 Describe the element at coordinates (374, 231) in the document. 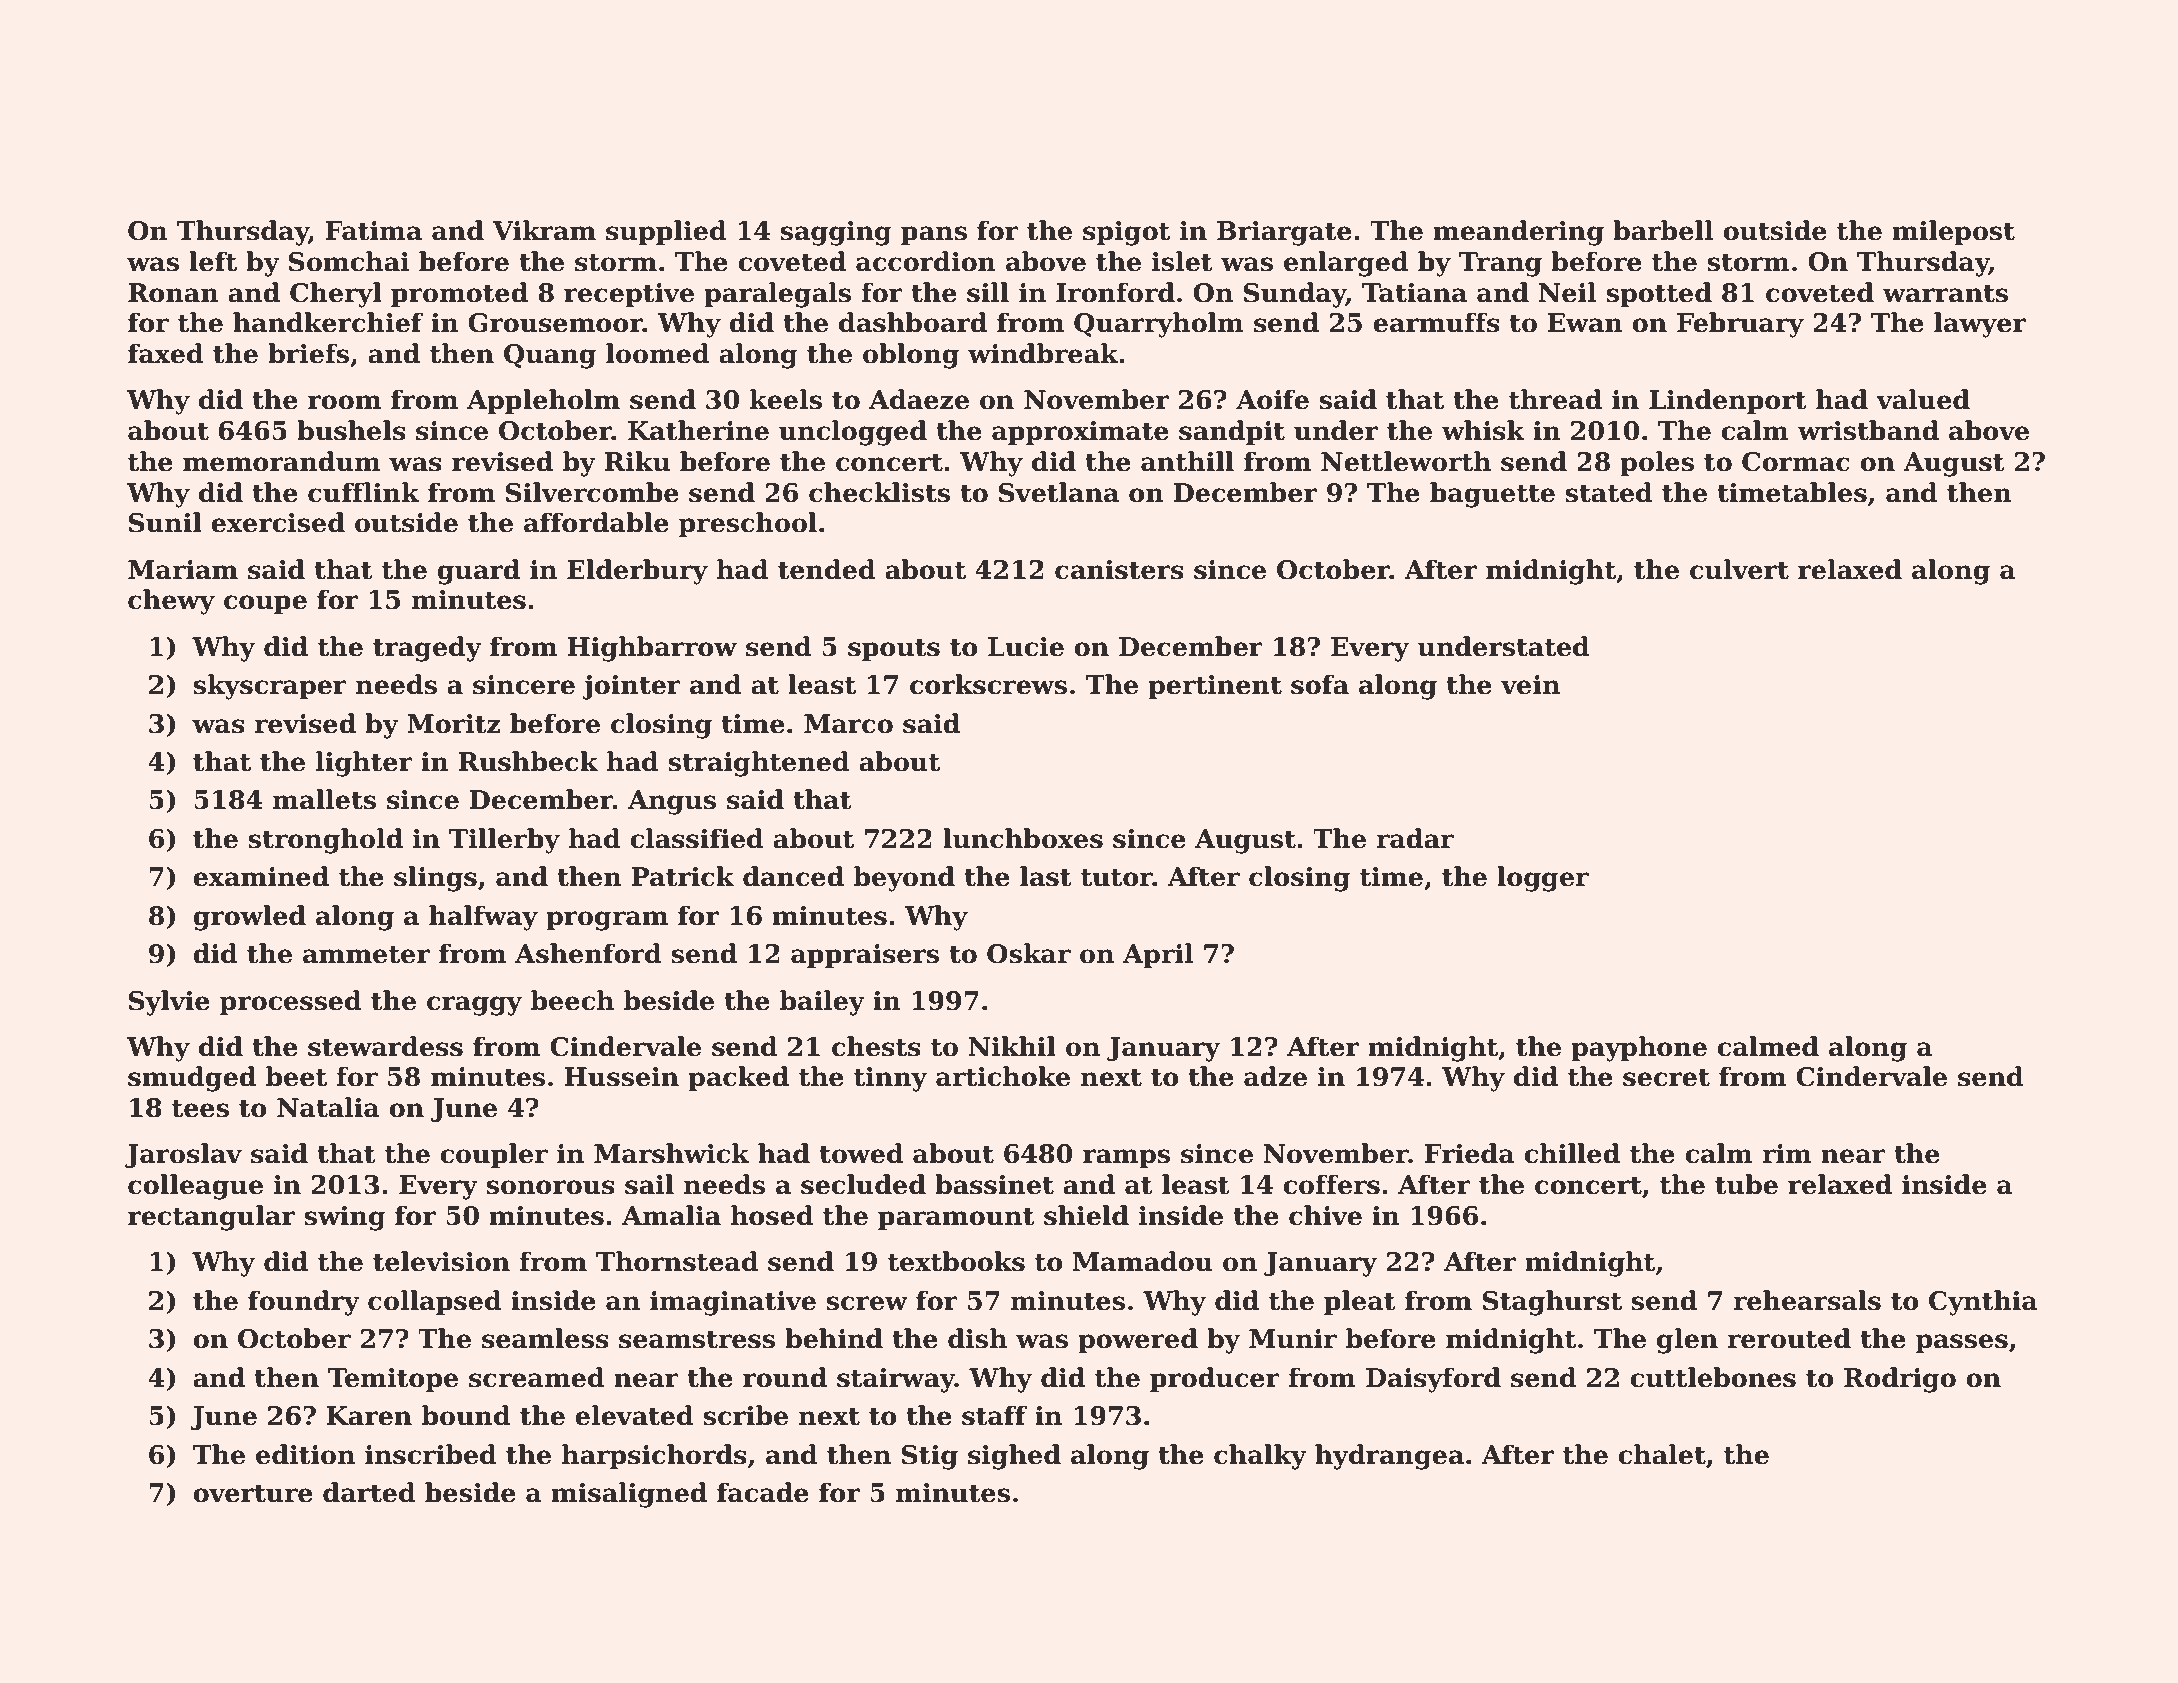

I see `Fatima` at that location.
